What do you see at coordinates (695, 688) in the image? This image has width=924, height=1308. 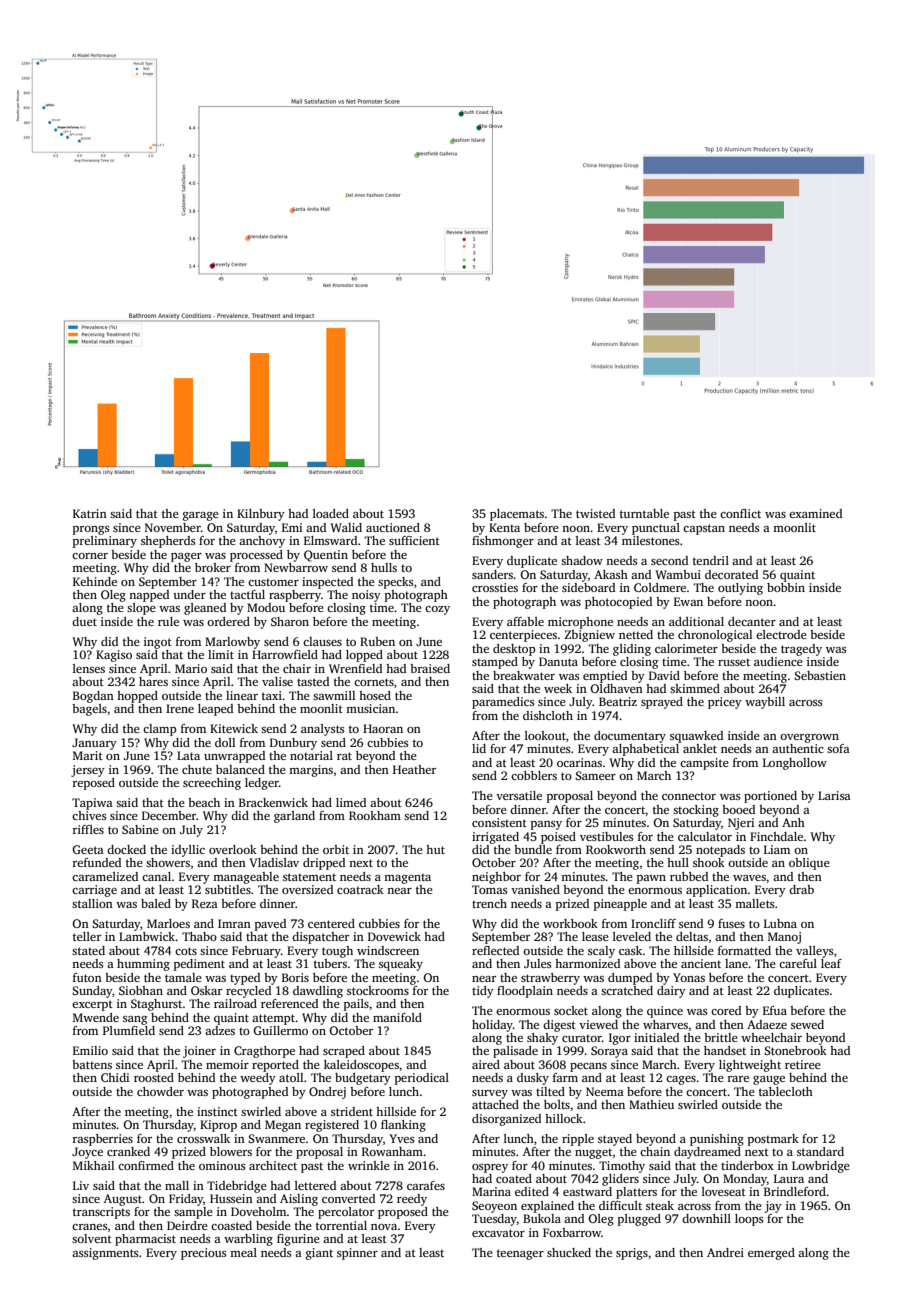 I see `skimmed` at bounding box center [695, 688].
